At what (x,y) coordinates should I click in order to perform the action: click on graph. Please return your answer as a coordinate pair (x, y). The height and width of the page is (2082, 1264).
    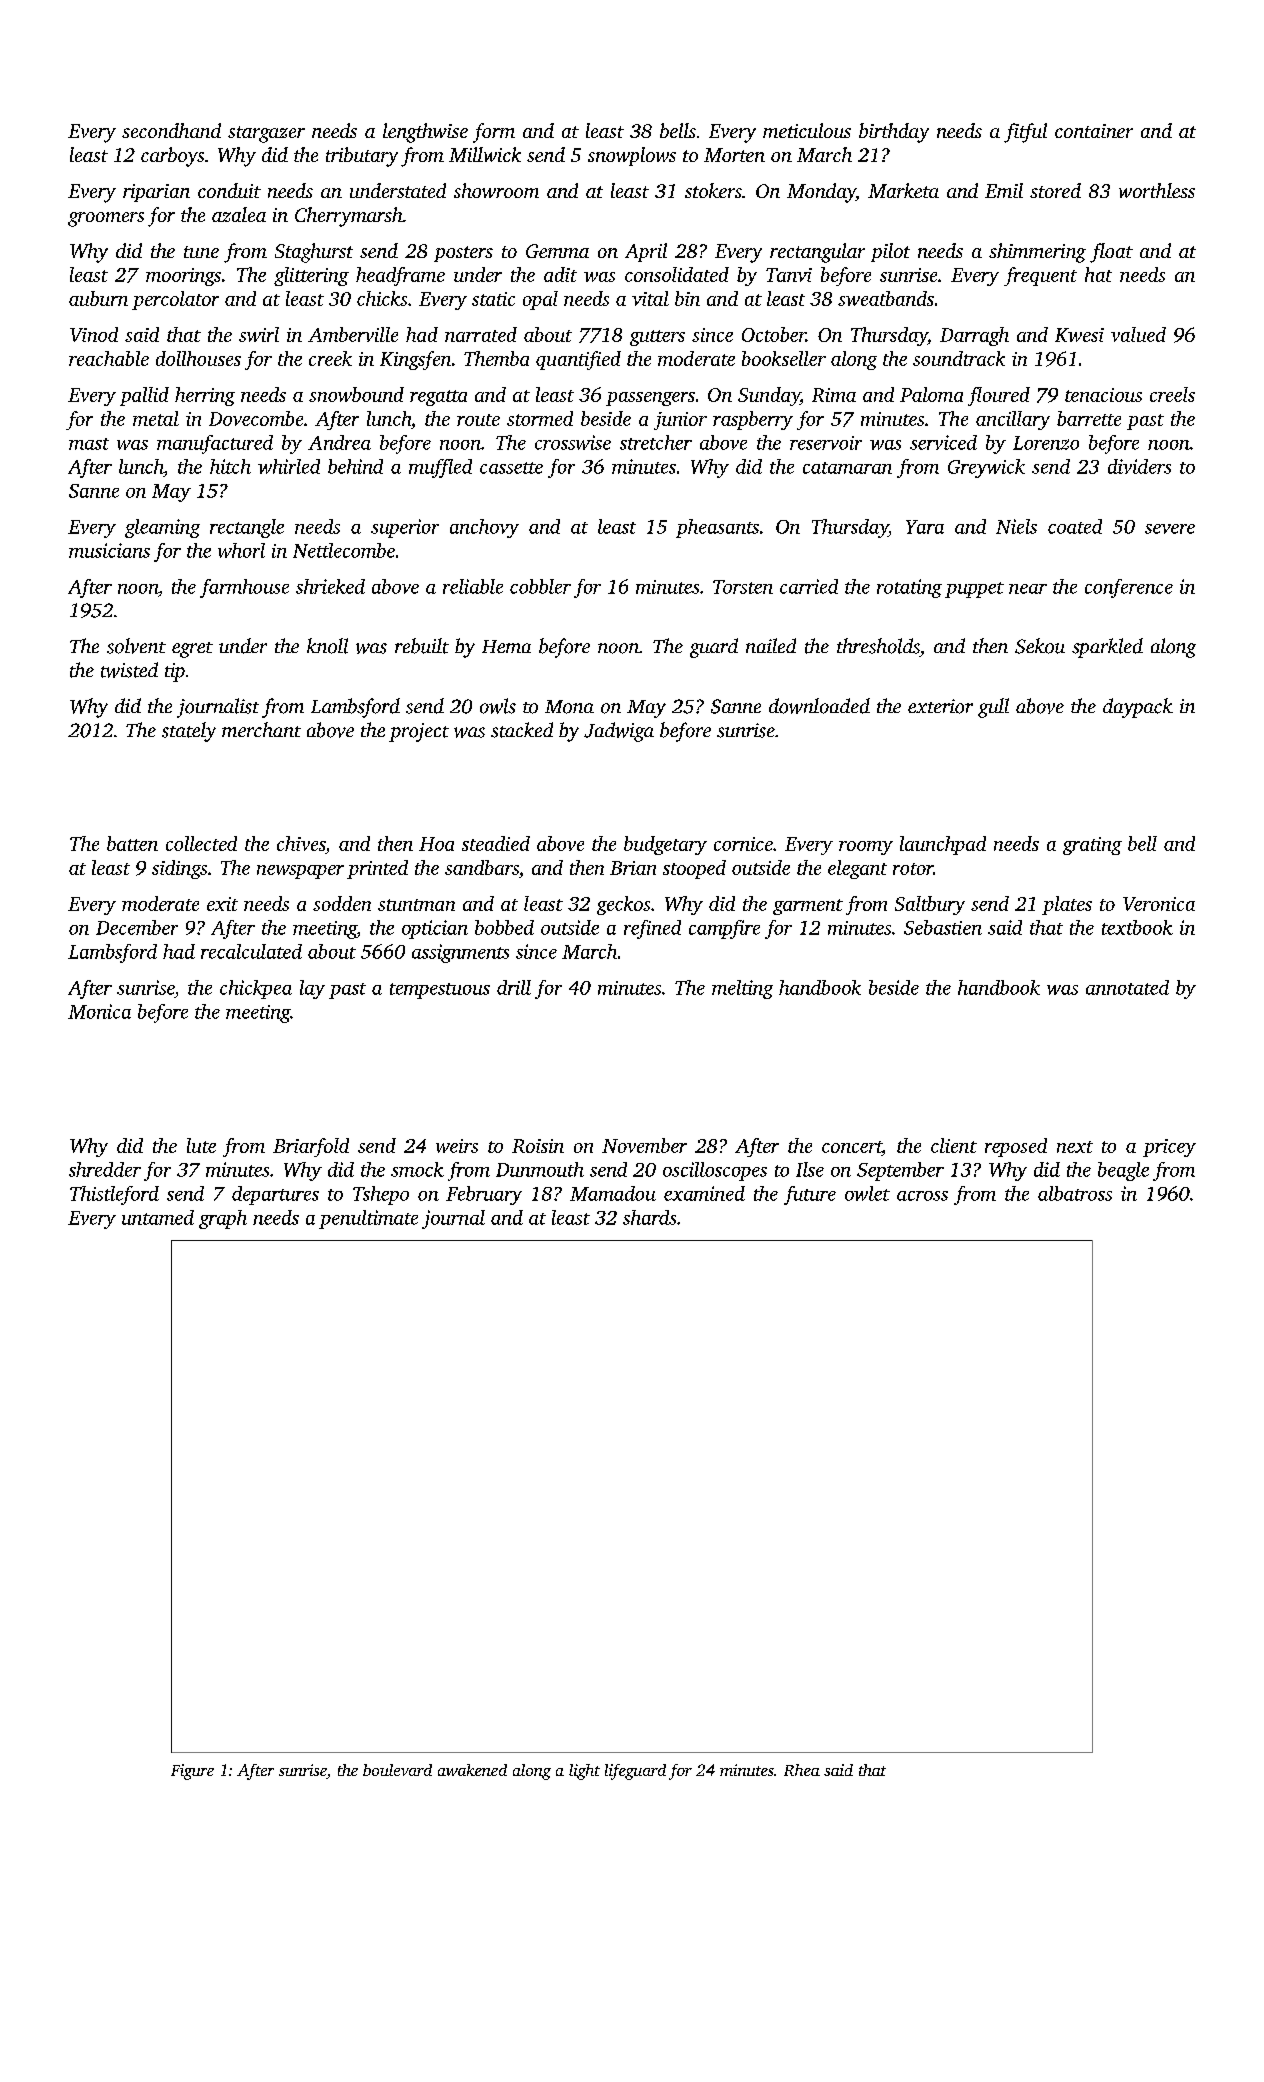
    Looking at the image, I should click on (223, 1219).
